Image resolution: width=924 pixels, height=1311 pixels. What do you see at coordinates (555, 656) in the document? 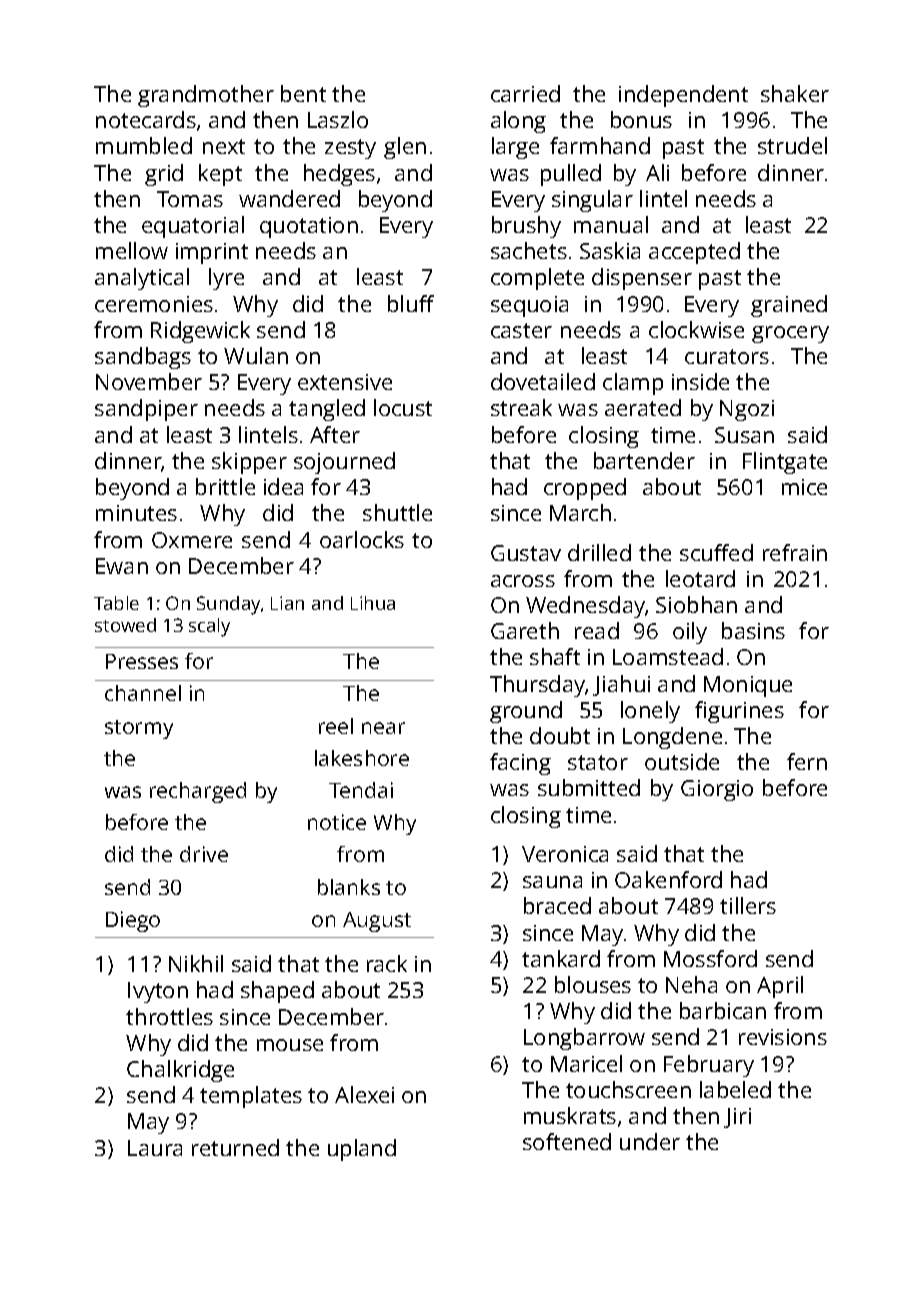
I see `shaft` at bounding box center [555, 656].
